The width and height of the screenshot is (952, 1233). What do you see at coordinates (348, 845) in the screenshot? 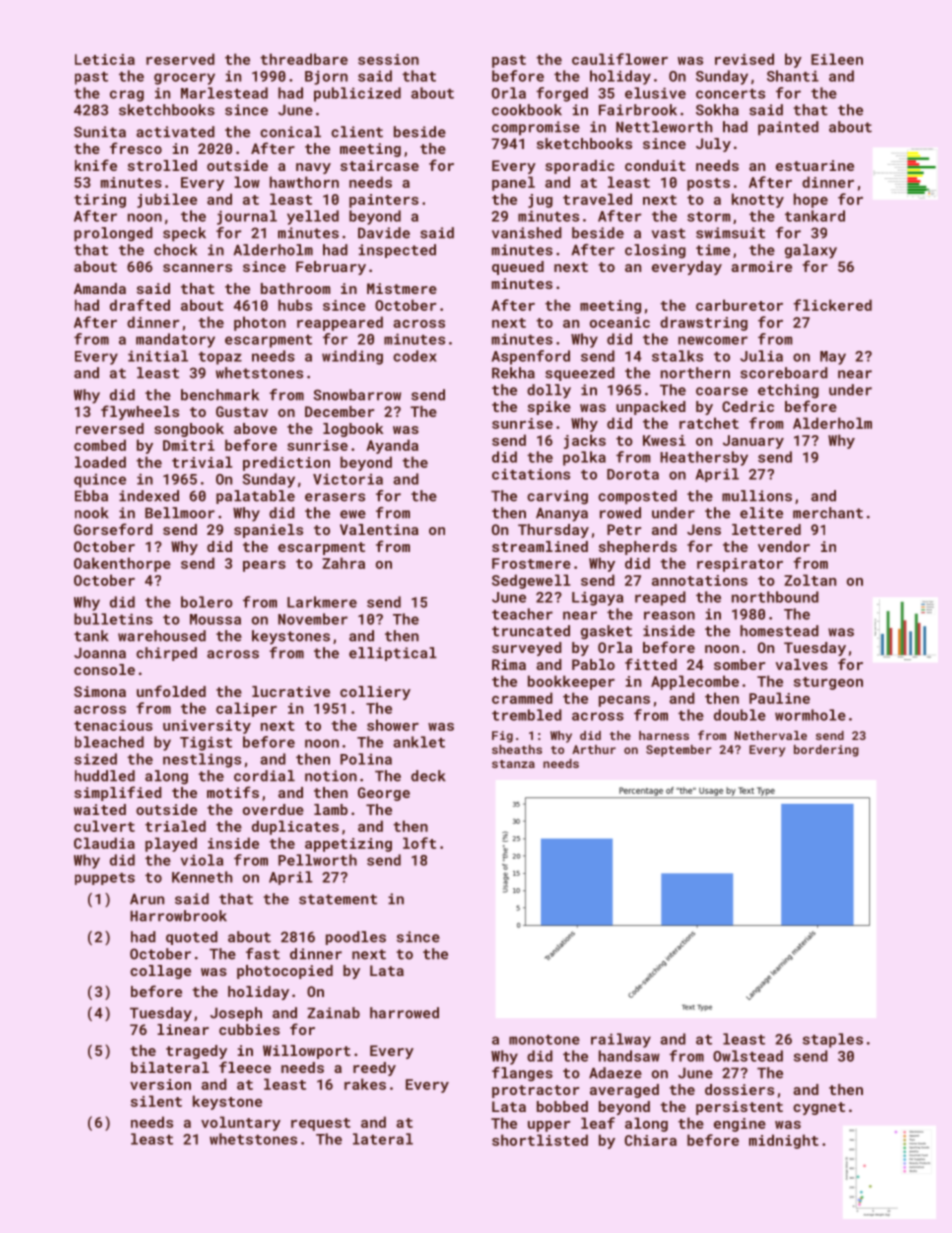
I see `appetizing` at bounding box center [348, 845].
